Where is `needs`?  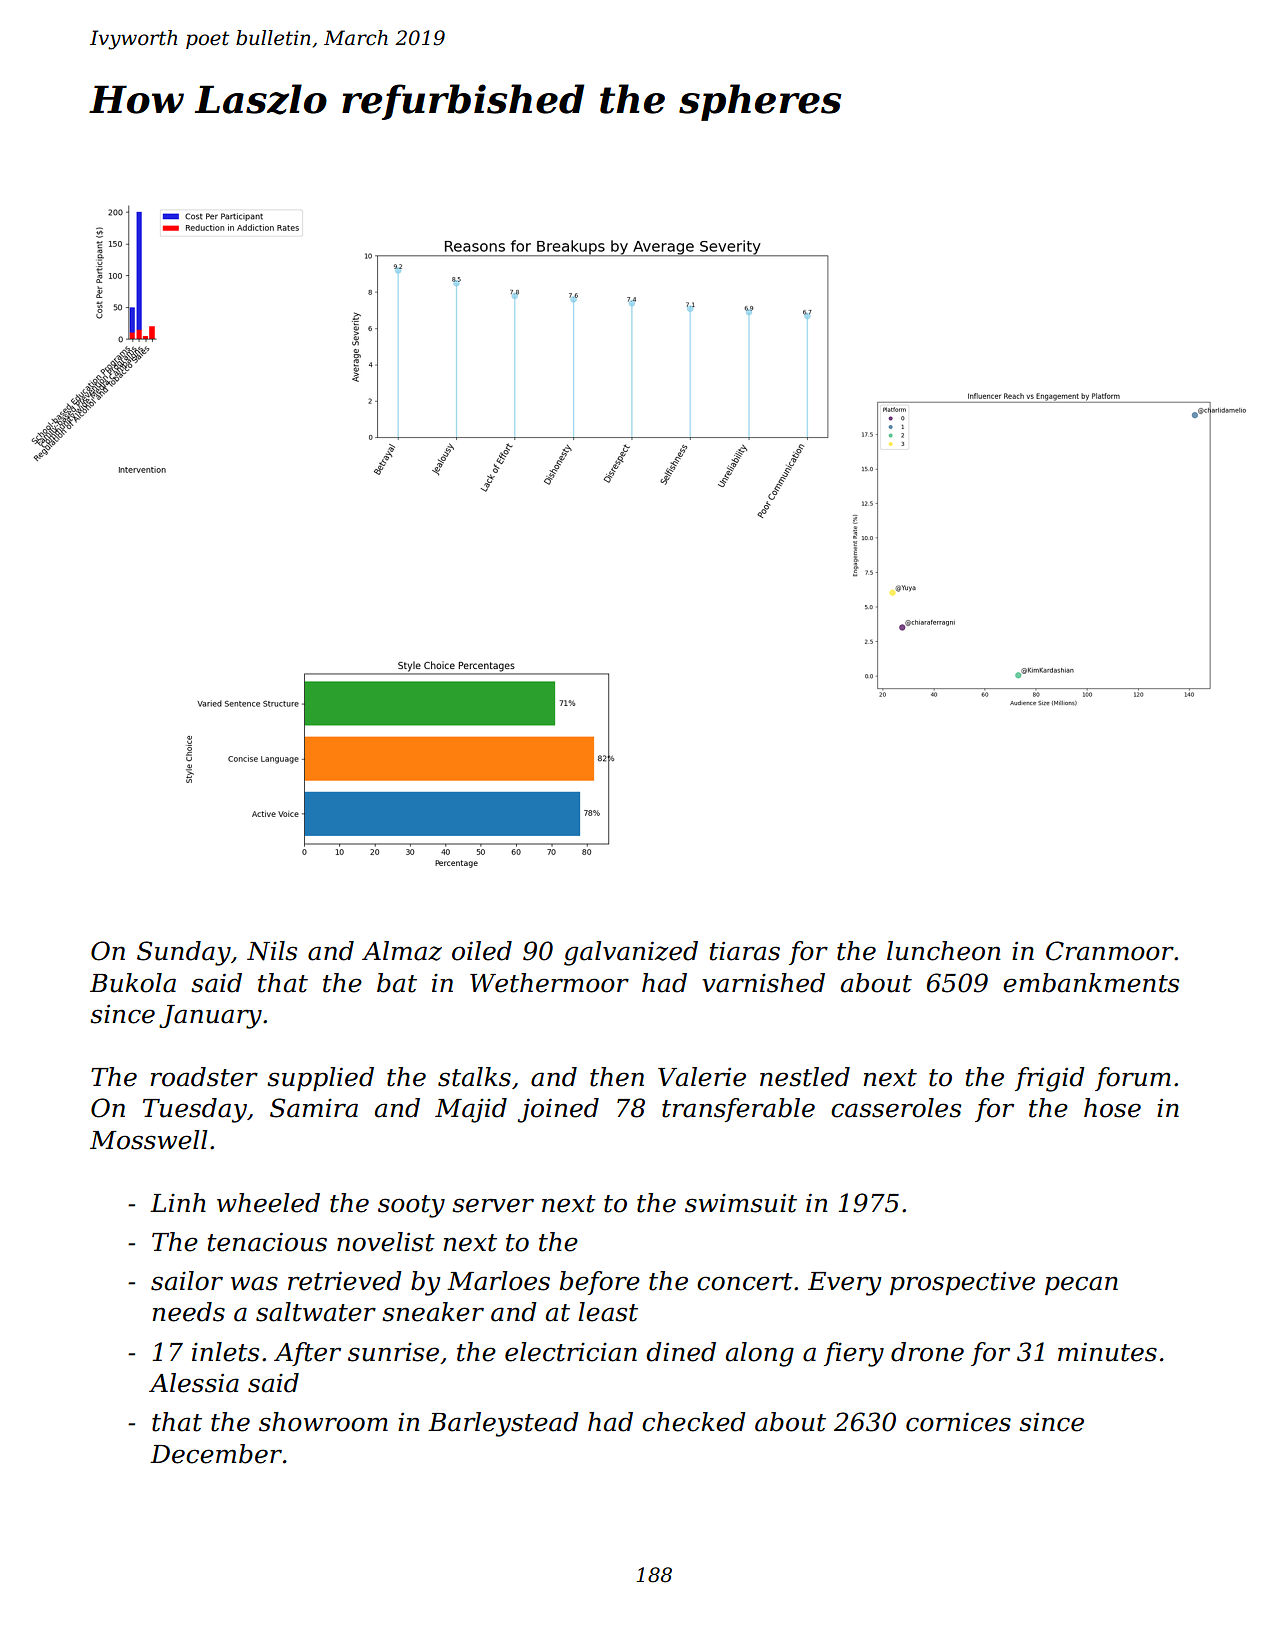 needs is located at coordinates (189, 1312).
